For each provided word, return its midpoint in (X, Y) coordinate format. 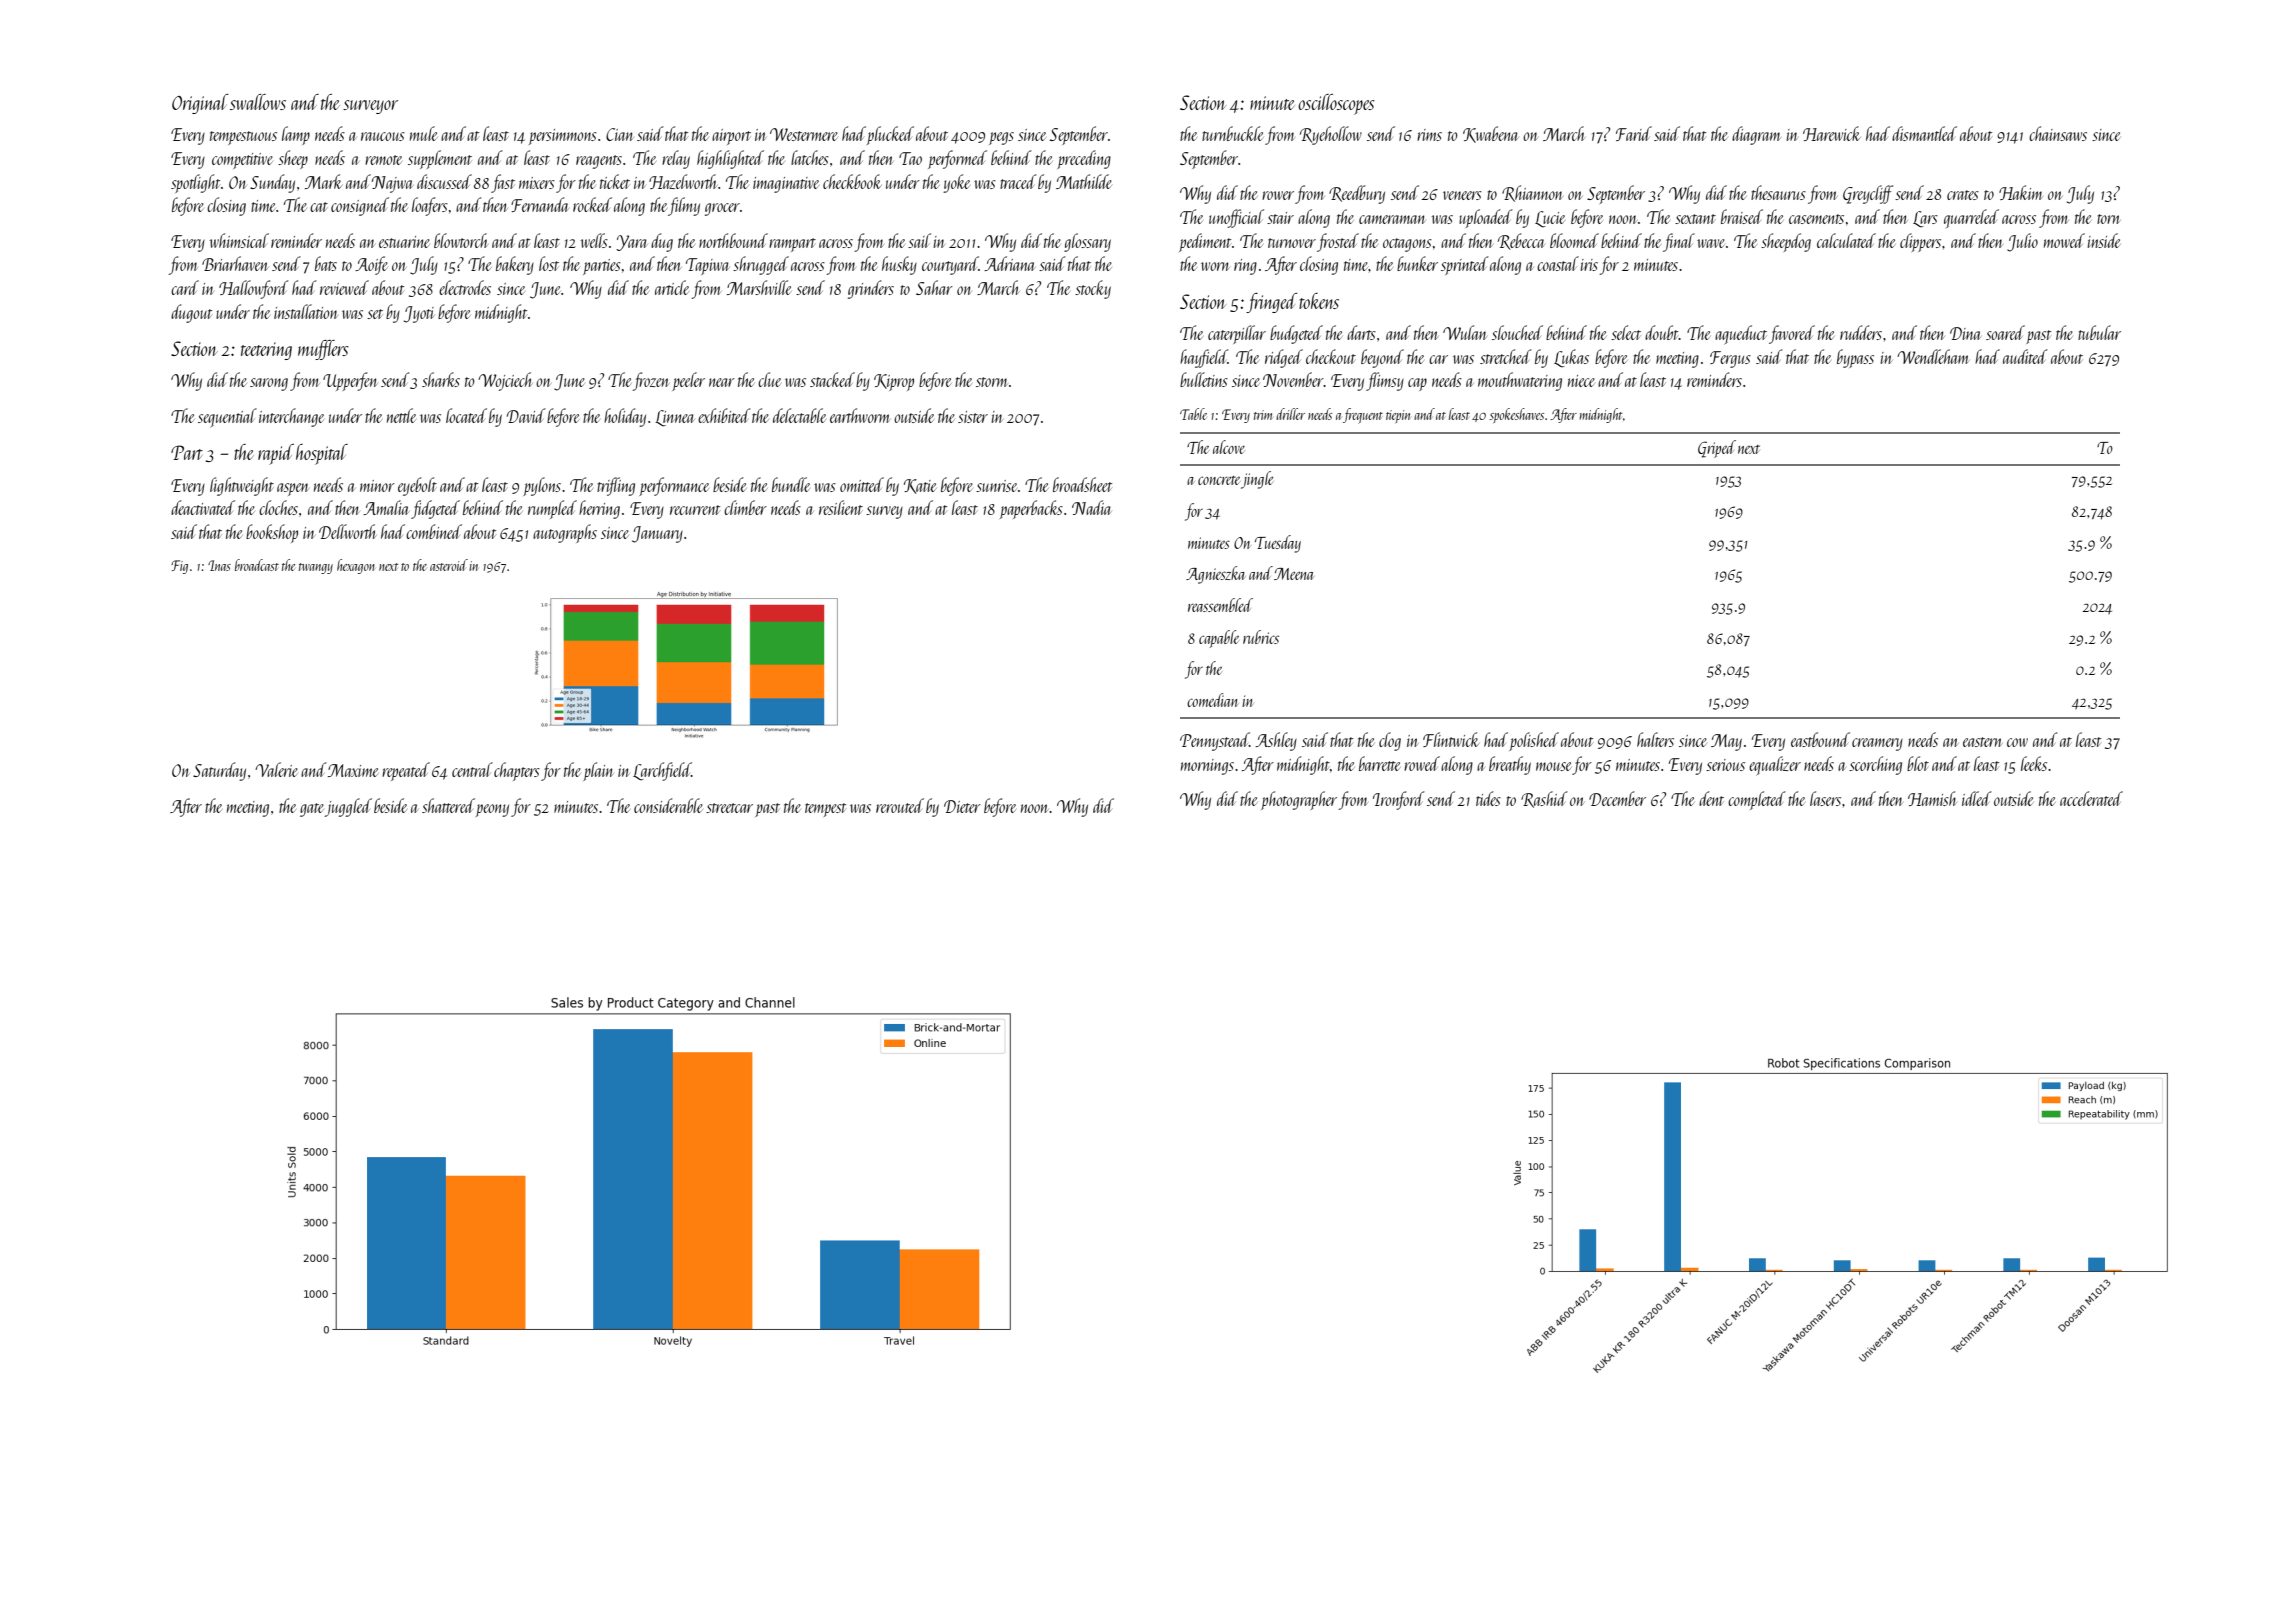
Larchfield (662, 771)
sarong (269, 384)
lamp (296, 135)
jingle (1257, 480)
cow (2017, 742)
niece (1581, 381)
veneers (1462, 195)
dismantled (1924, 133)
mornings (1207, 767)
